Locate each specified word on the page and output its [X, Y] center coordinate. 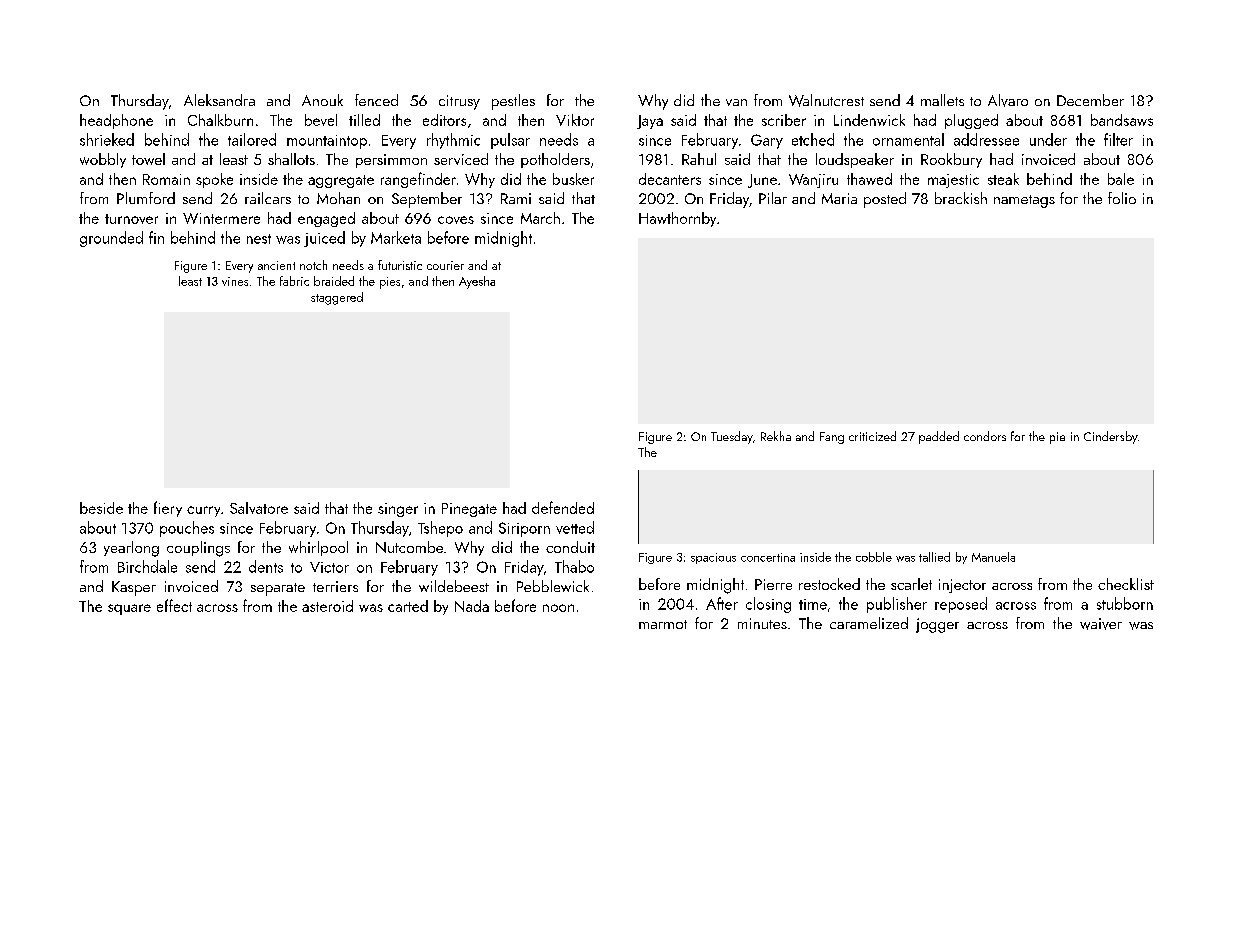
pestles [513, 102]
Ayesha [477, 282]
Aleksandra [219, 100]
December [1090, 100]
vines [235, 281]
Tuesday [732, 437]
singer [398, 510]
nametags [1024, 201]
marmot [663, 624]
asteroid [327, 606]
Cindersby [1111, 437]
